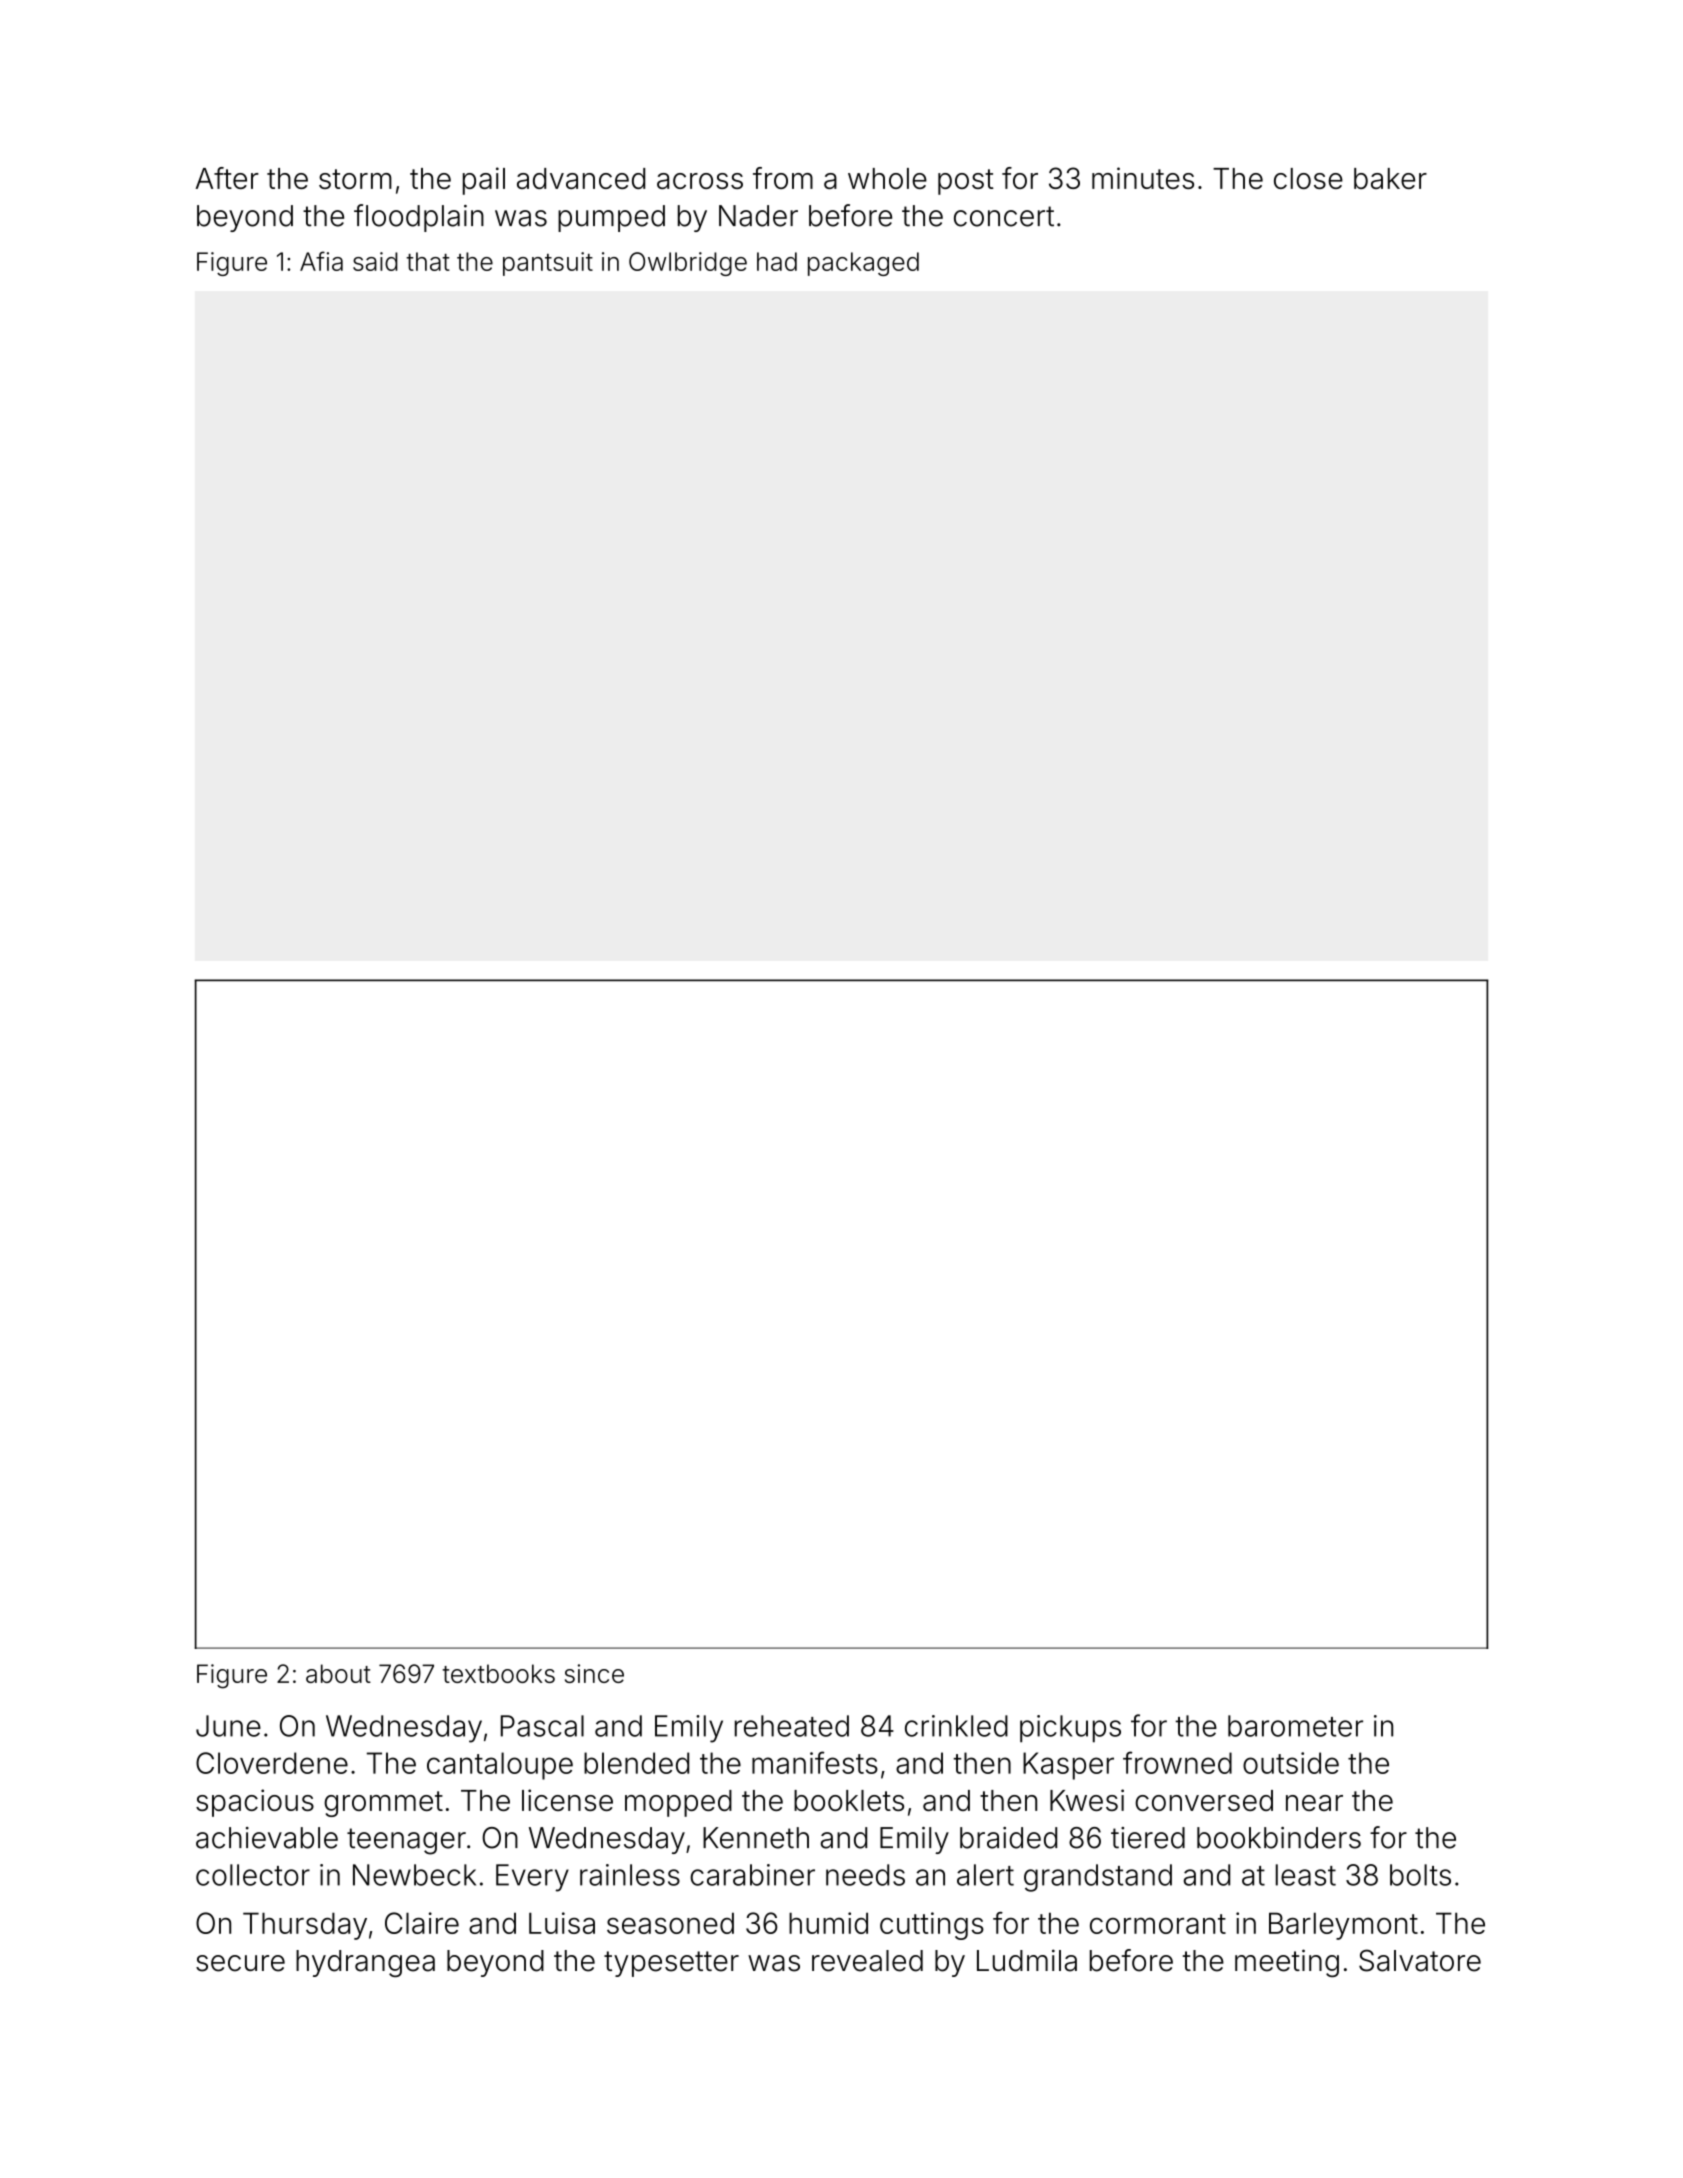 The height and width of the screenshot is (2178, 1683). What do you see at coordinates (1308, 178) in the screenshot?
I see `close` at bounding box center [1308, 178].
